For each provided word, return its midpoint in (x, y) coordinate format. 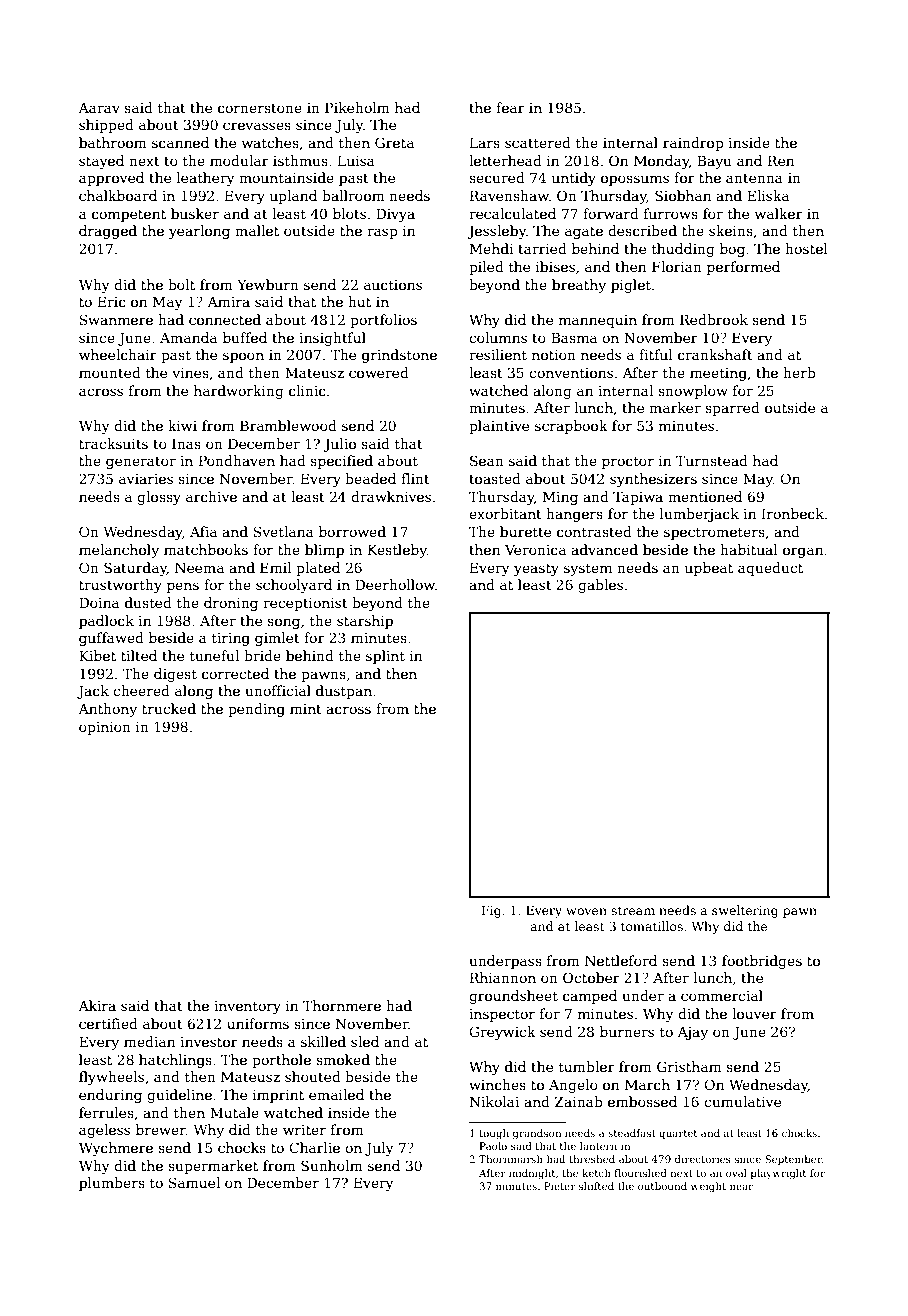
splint (385, 657)
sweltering (745, 911)
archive (211, 496)
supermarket (213, 1167)
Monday (661, 162)
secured (497, 177)
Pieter (560, 1186)
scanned (180, 142)
